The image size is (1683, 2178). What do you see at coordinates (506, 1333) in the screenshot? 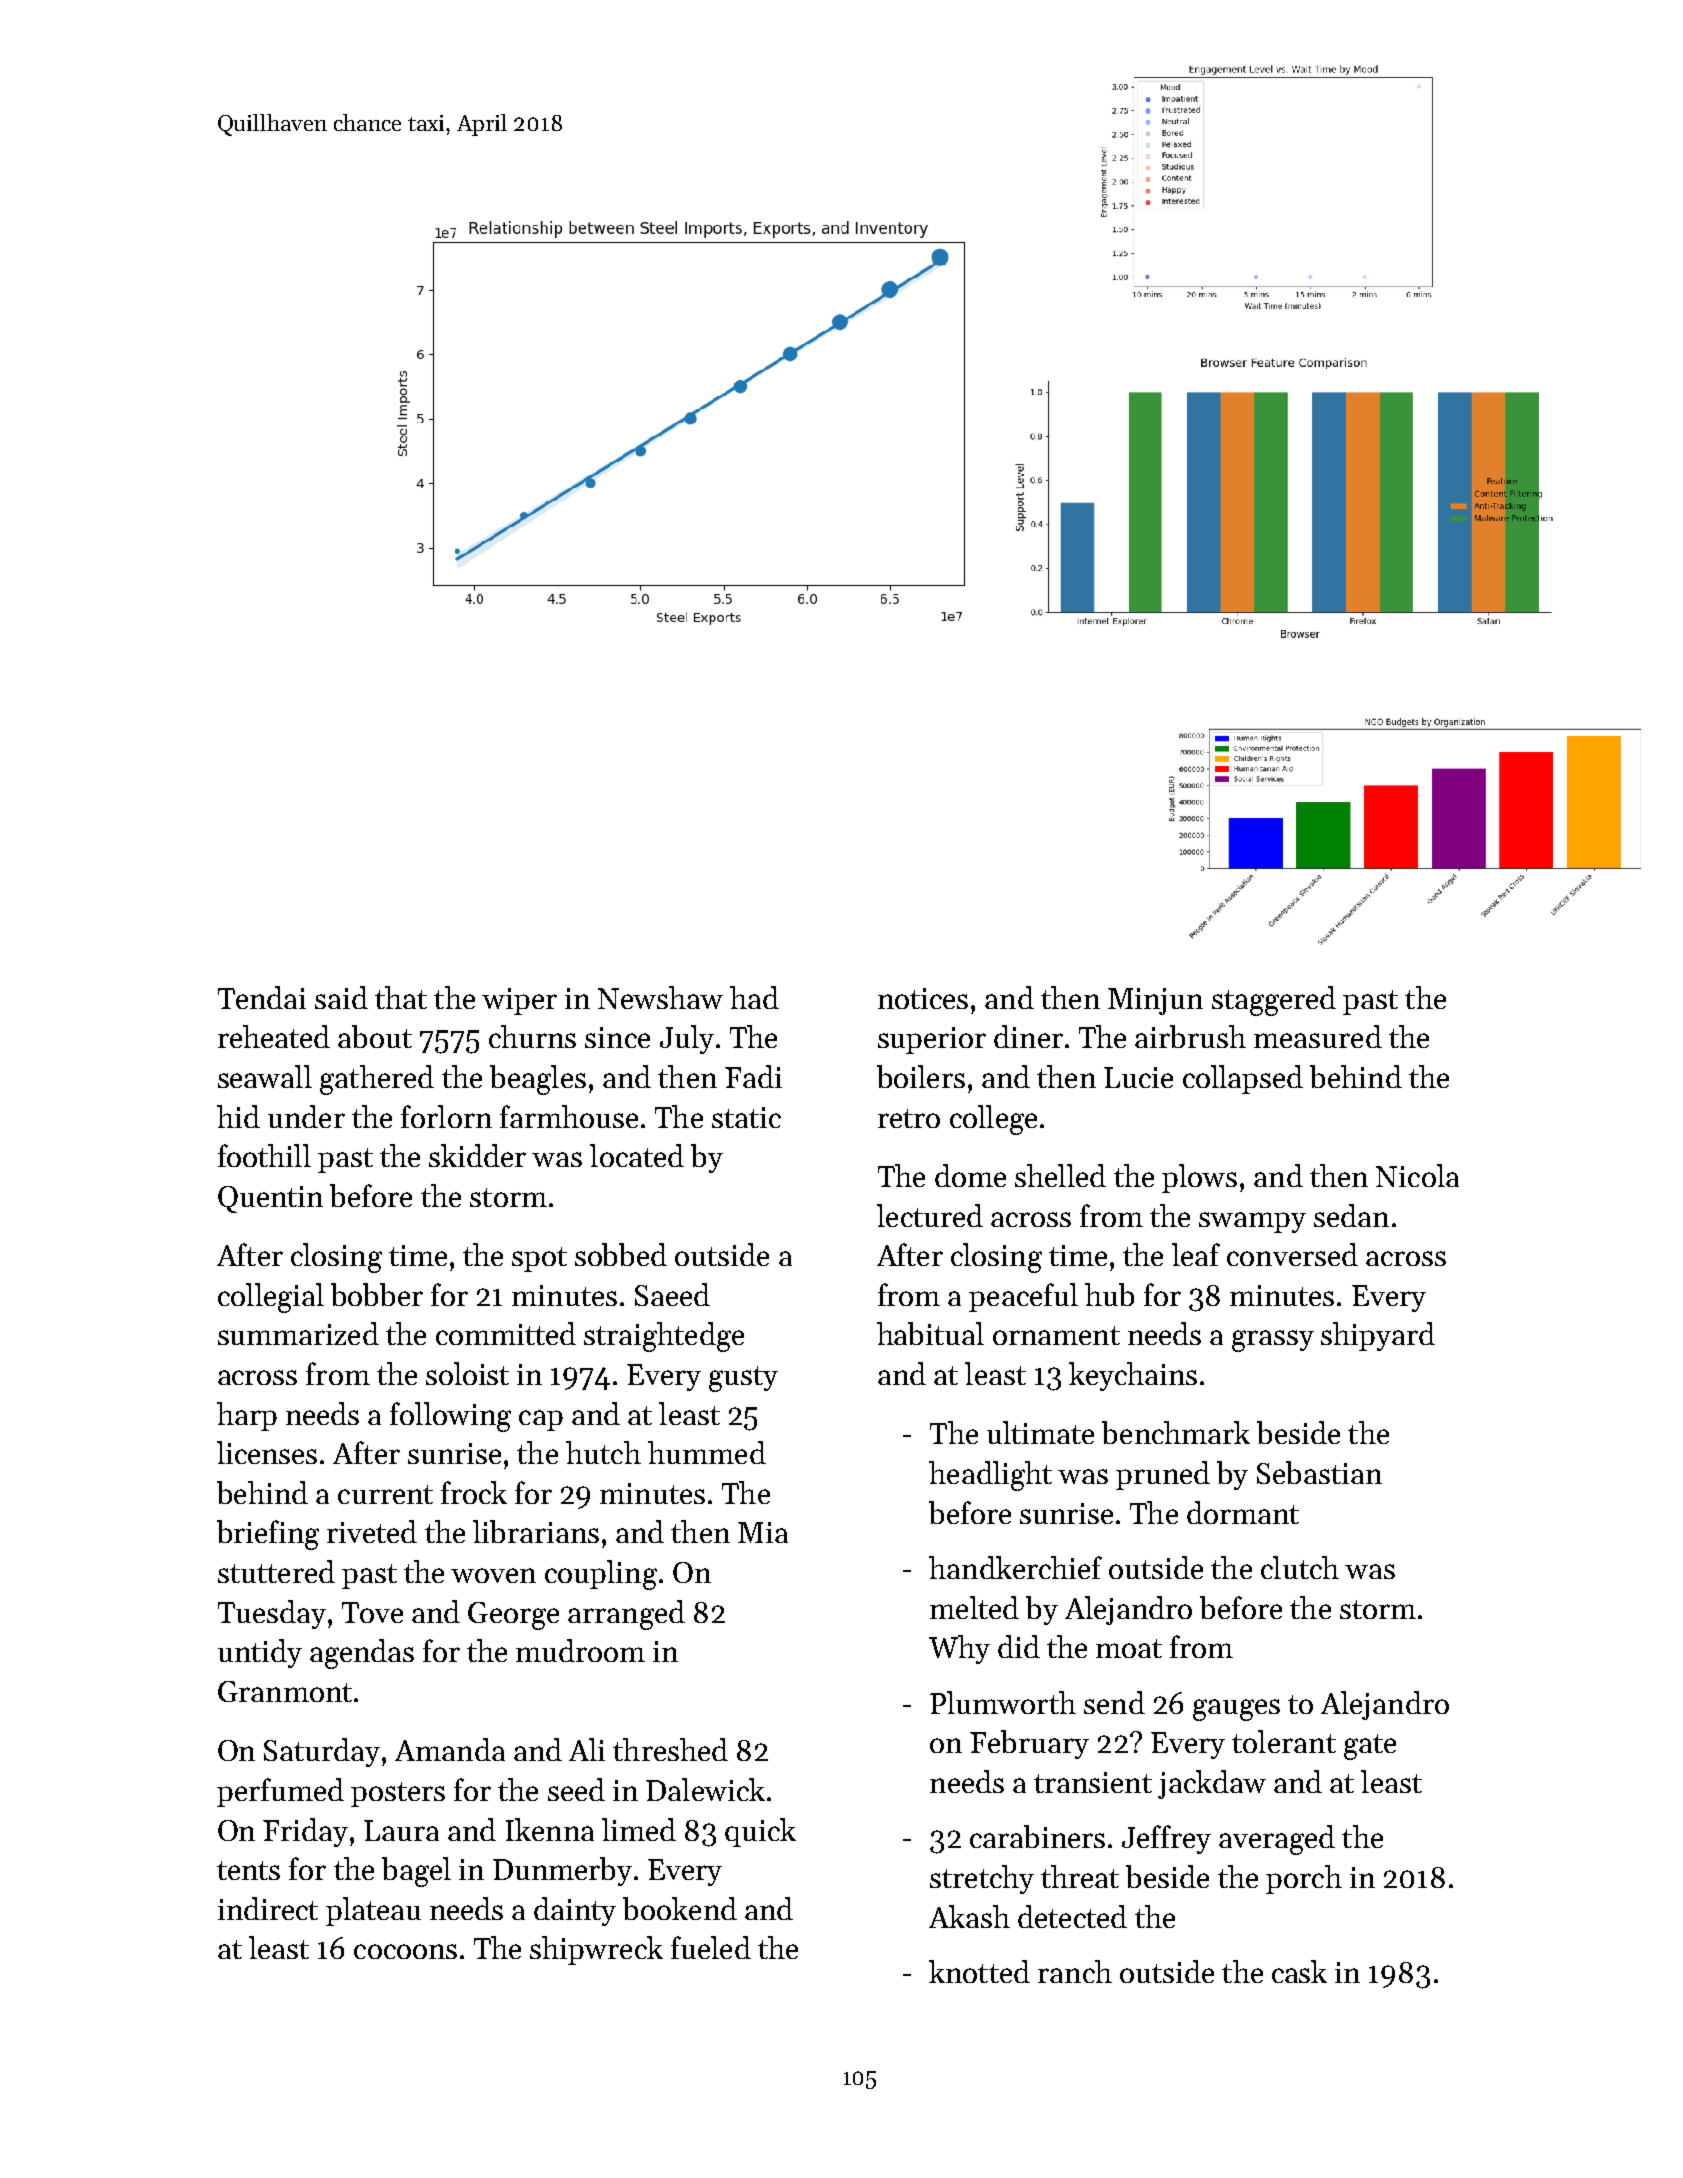
I see `committed` at bounding box center [506, 1333].
